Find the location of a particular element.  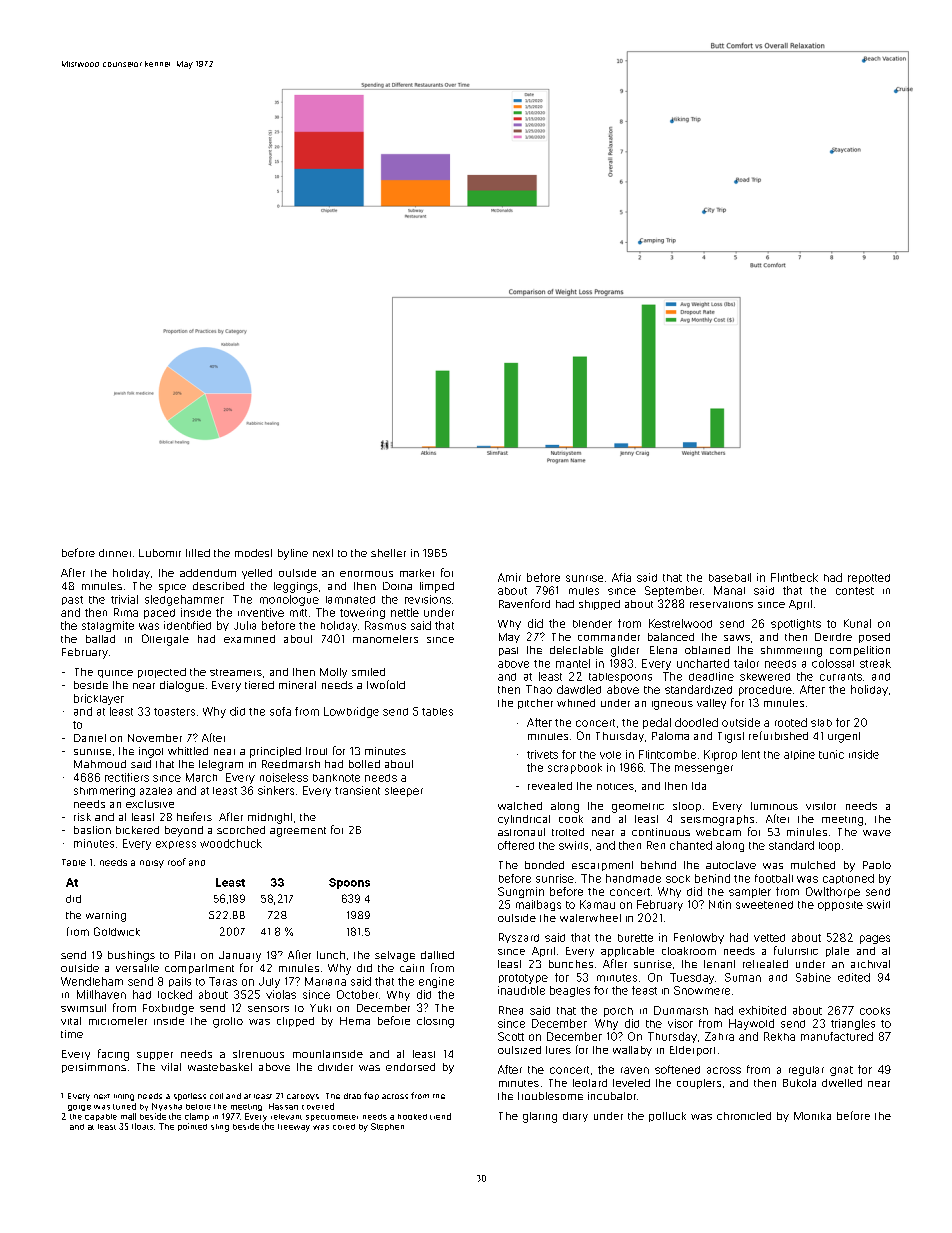

archival is located at coordinates (870, 964).
